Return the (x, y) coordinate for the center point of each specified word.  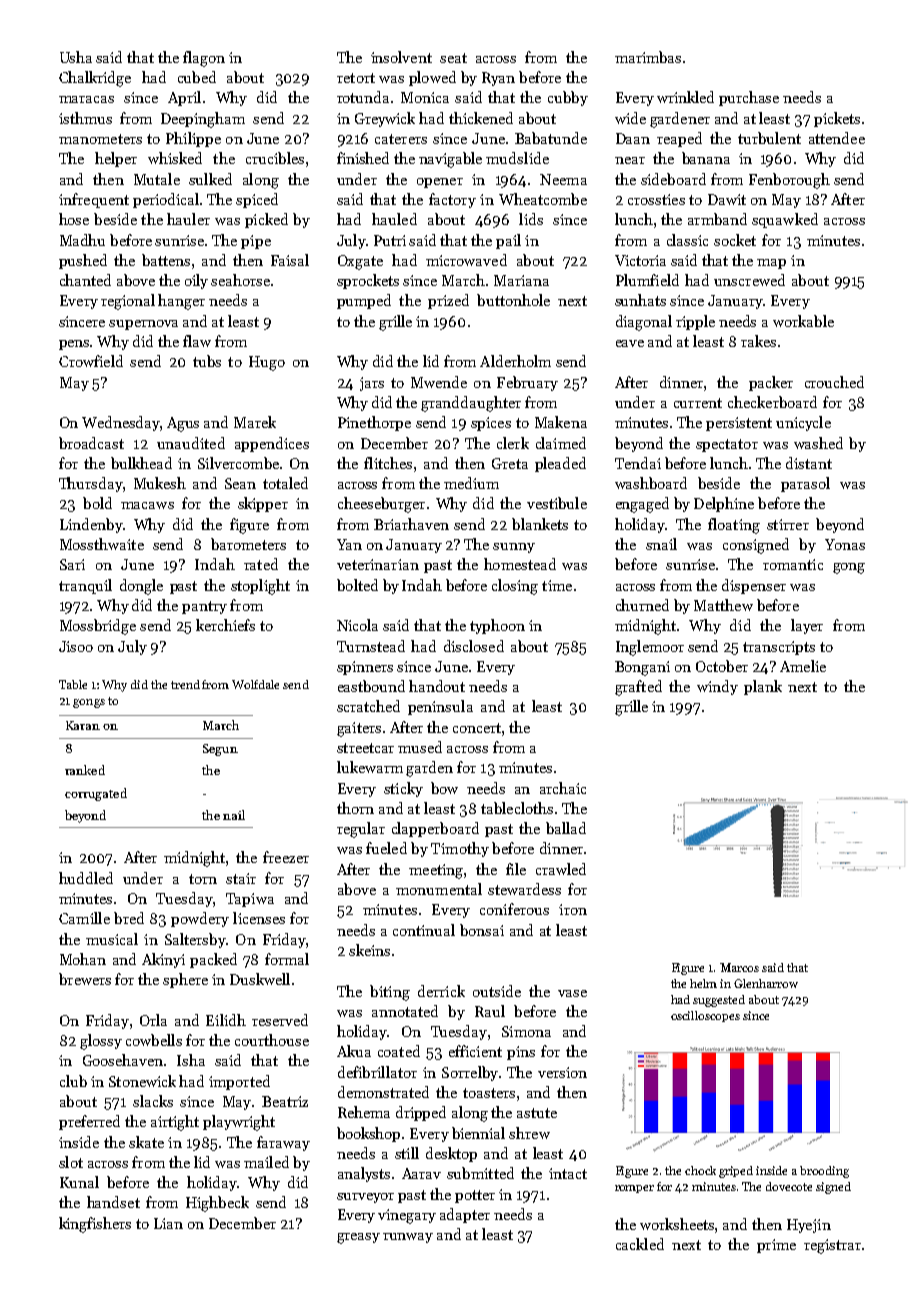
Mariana (521, 280)
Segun (220, 750)
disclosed (474, 646)
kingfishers (95, 1225)
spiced (257, 200)
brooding (824, 1172)
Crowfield (91, 361)
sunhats (640, 300)
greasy (358, 1238)
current (698, 403)
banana (706, 158)
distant (809, 463)
